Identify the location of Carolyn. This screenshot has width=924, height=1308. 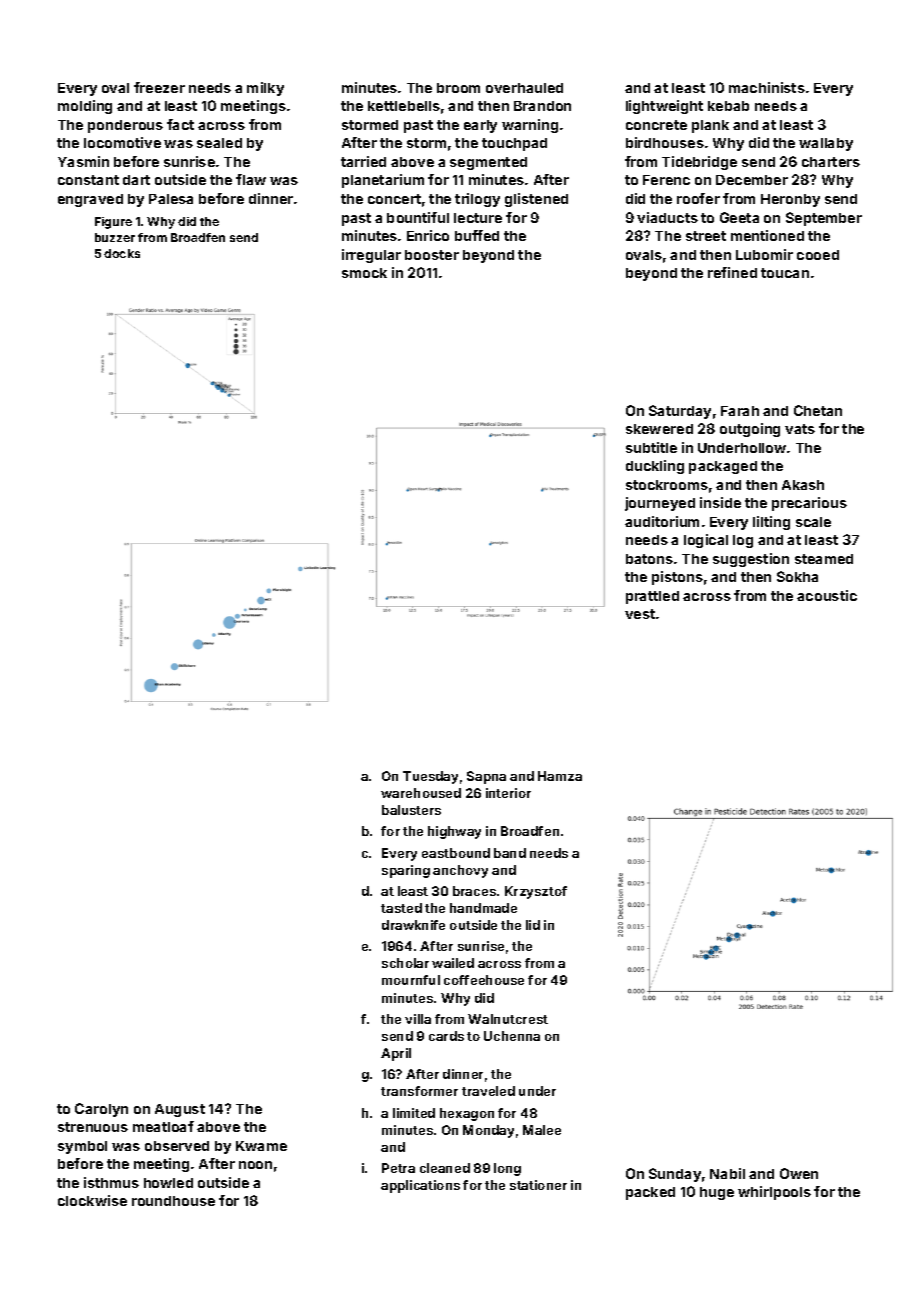
(101, 1110).
